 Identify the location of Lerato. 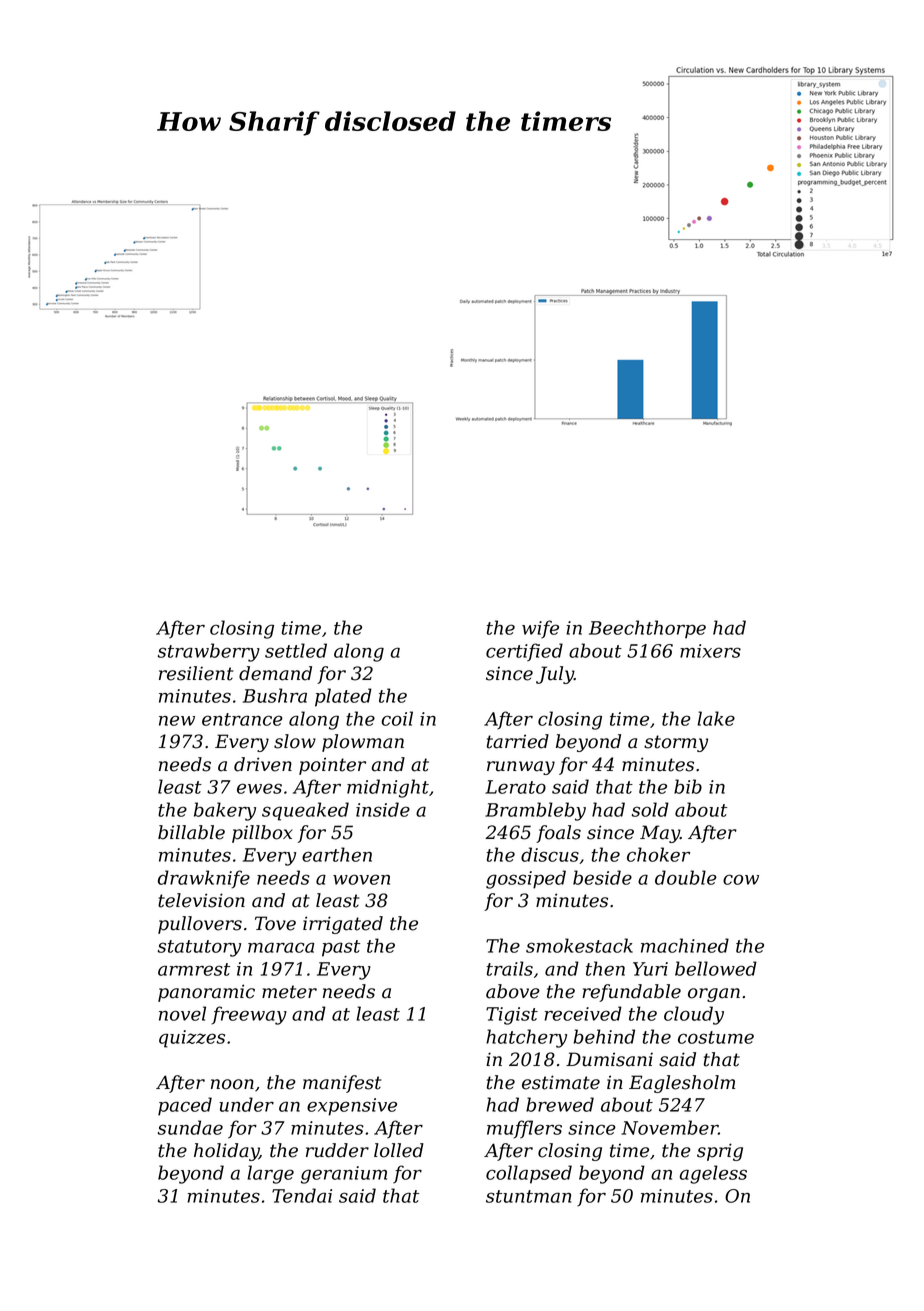
(515, 787).
